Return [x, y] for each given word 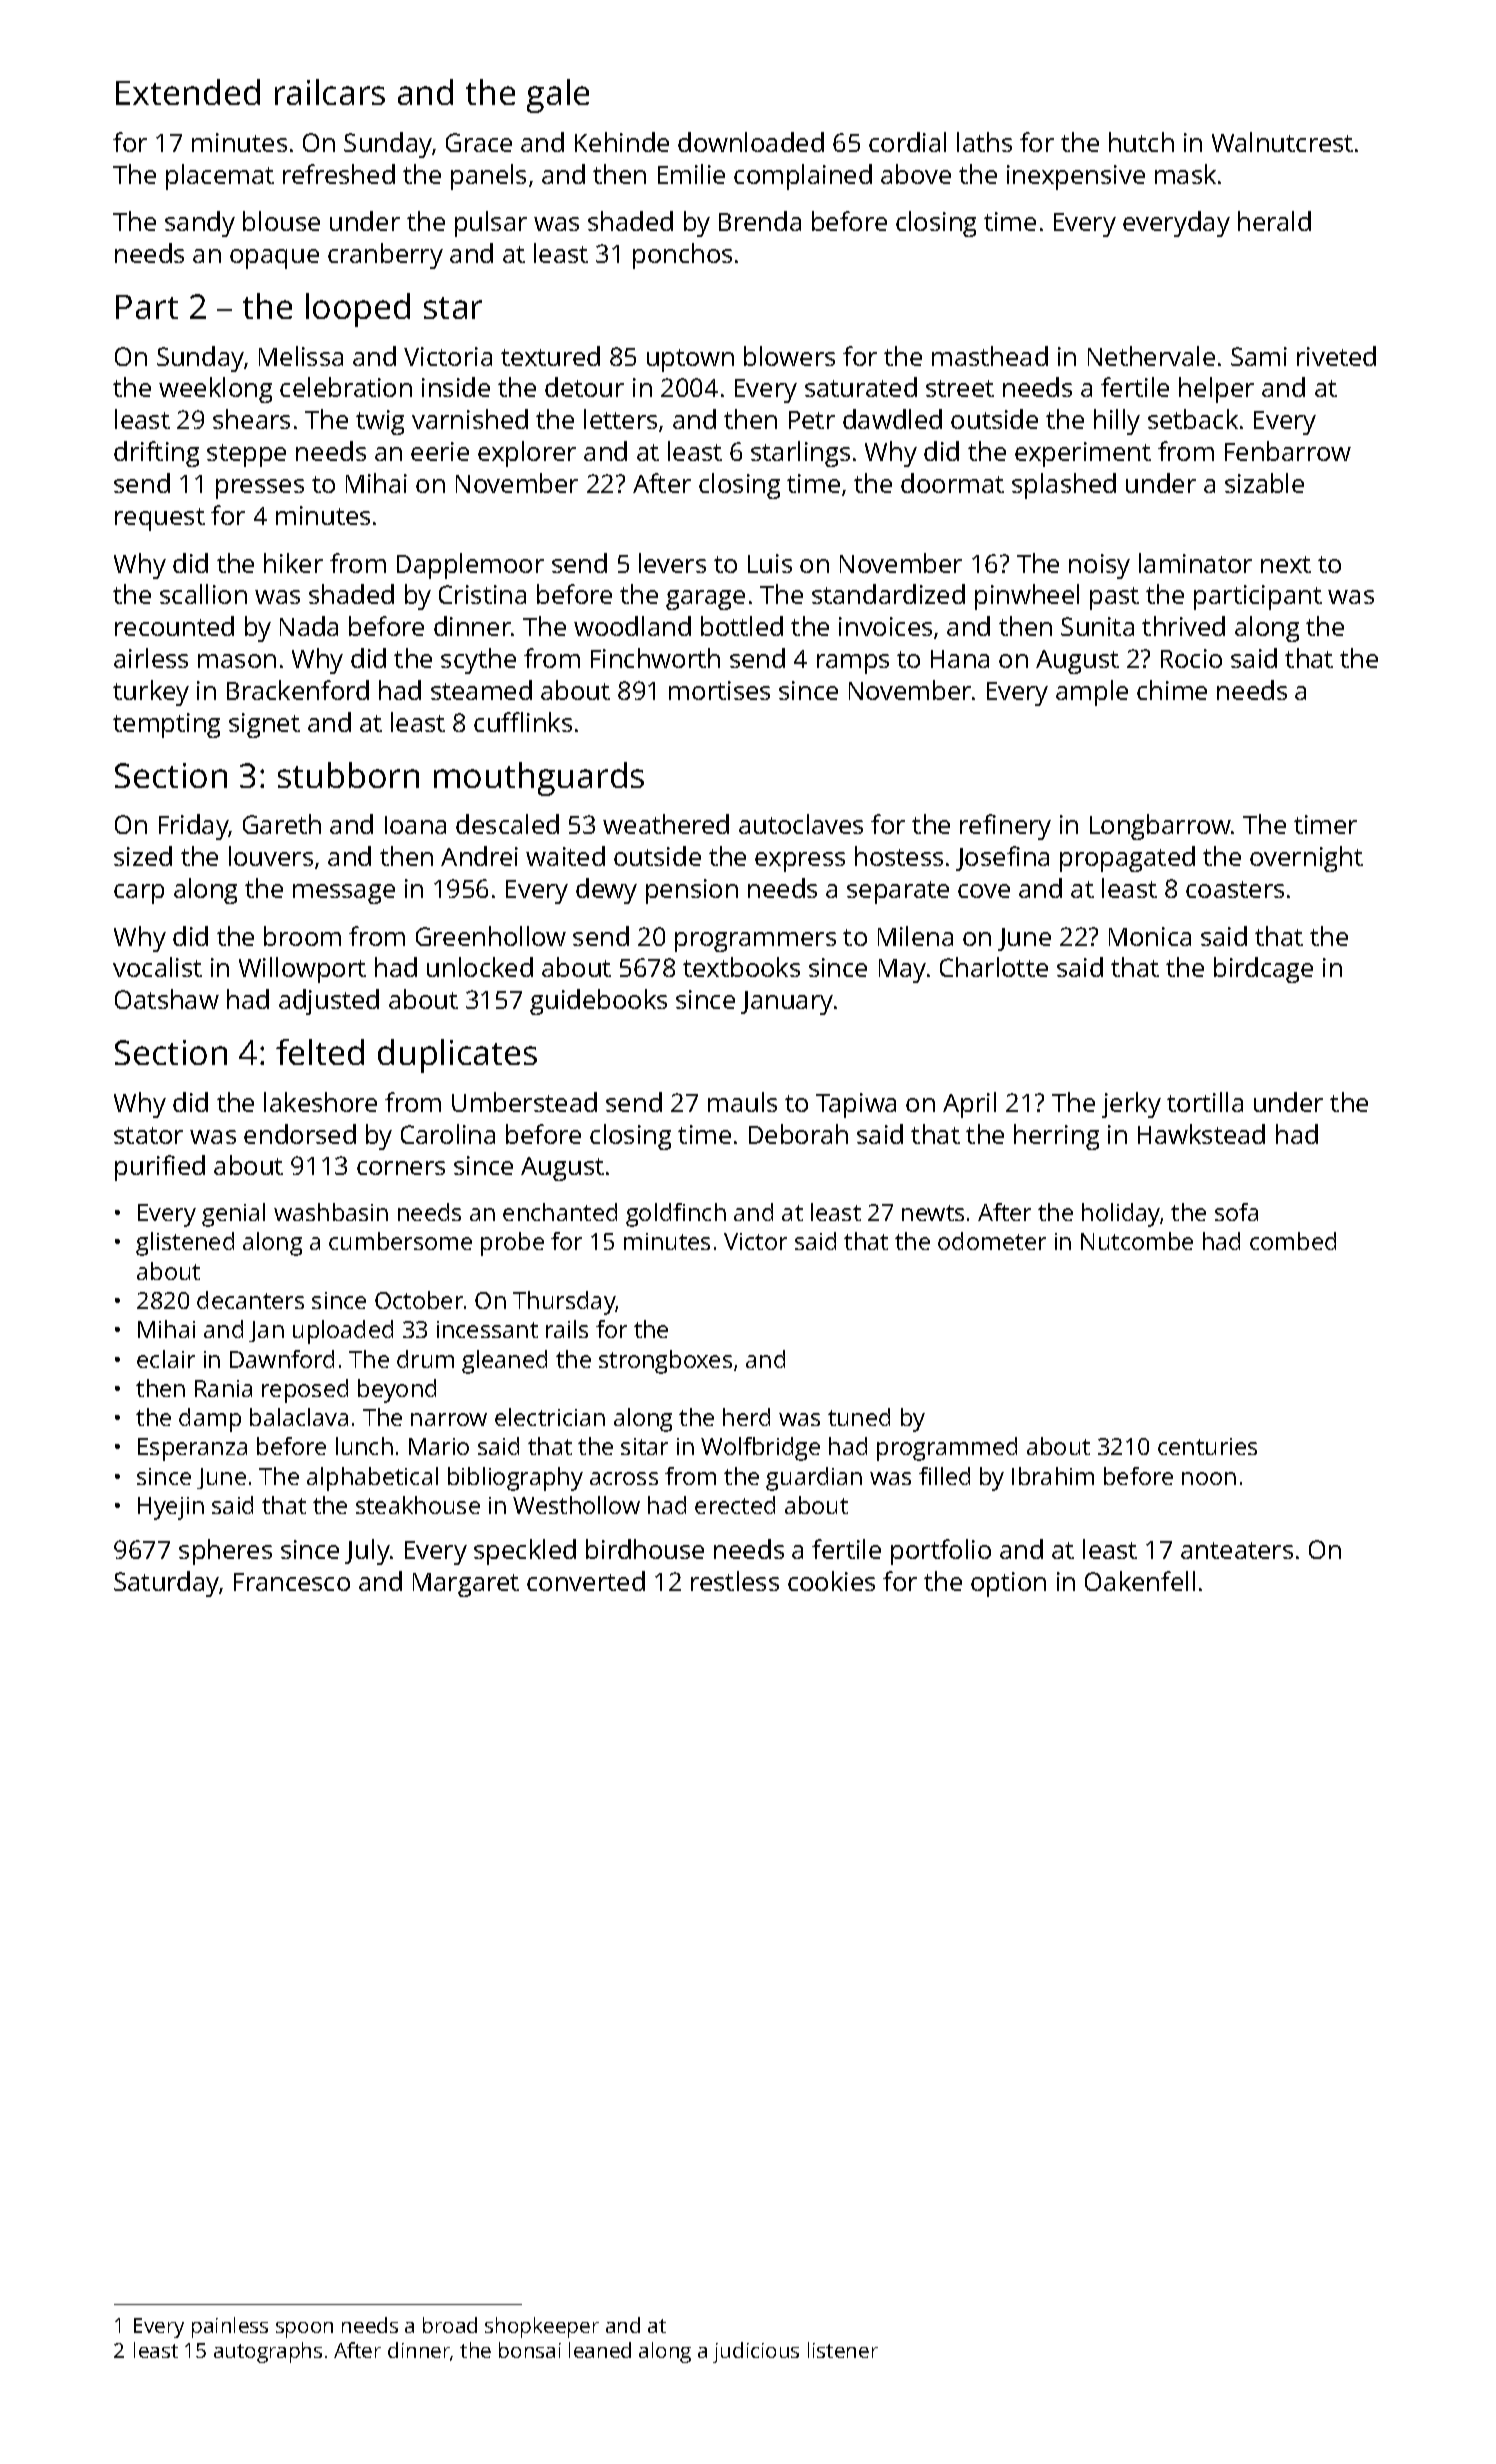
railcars [330, 92]
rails [567, 1329]
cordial [907, 142]
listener [843, 2350]
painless [230, 2327]
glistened [185, 1244]
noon [1209, 1478]
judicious [756, 2352]
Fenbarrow [1288, 451]
